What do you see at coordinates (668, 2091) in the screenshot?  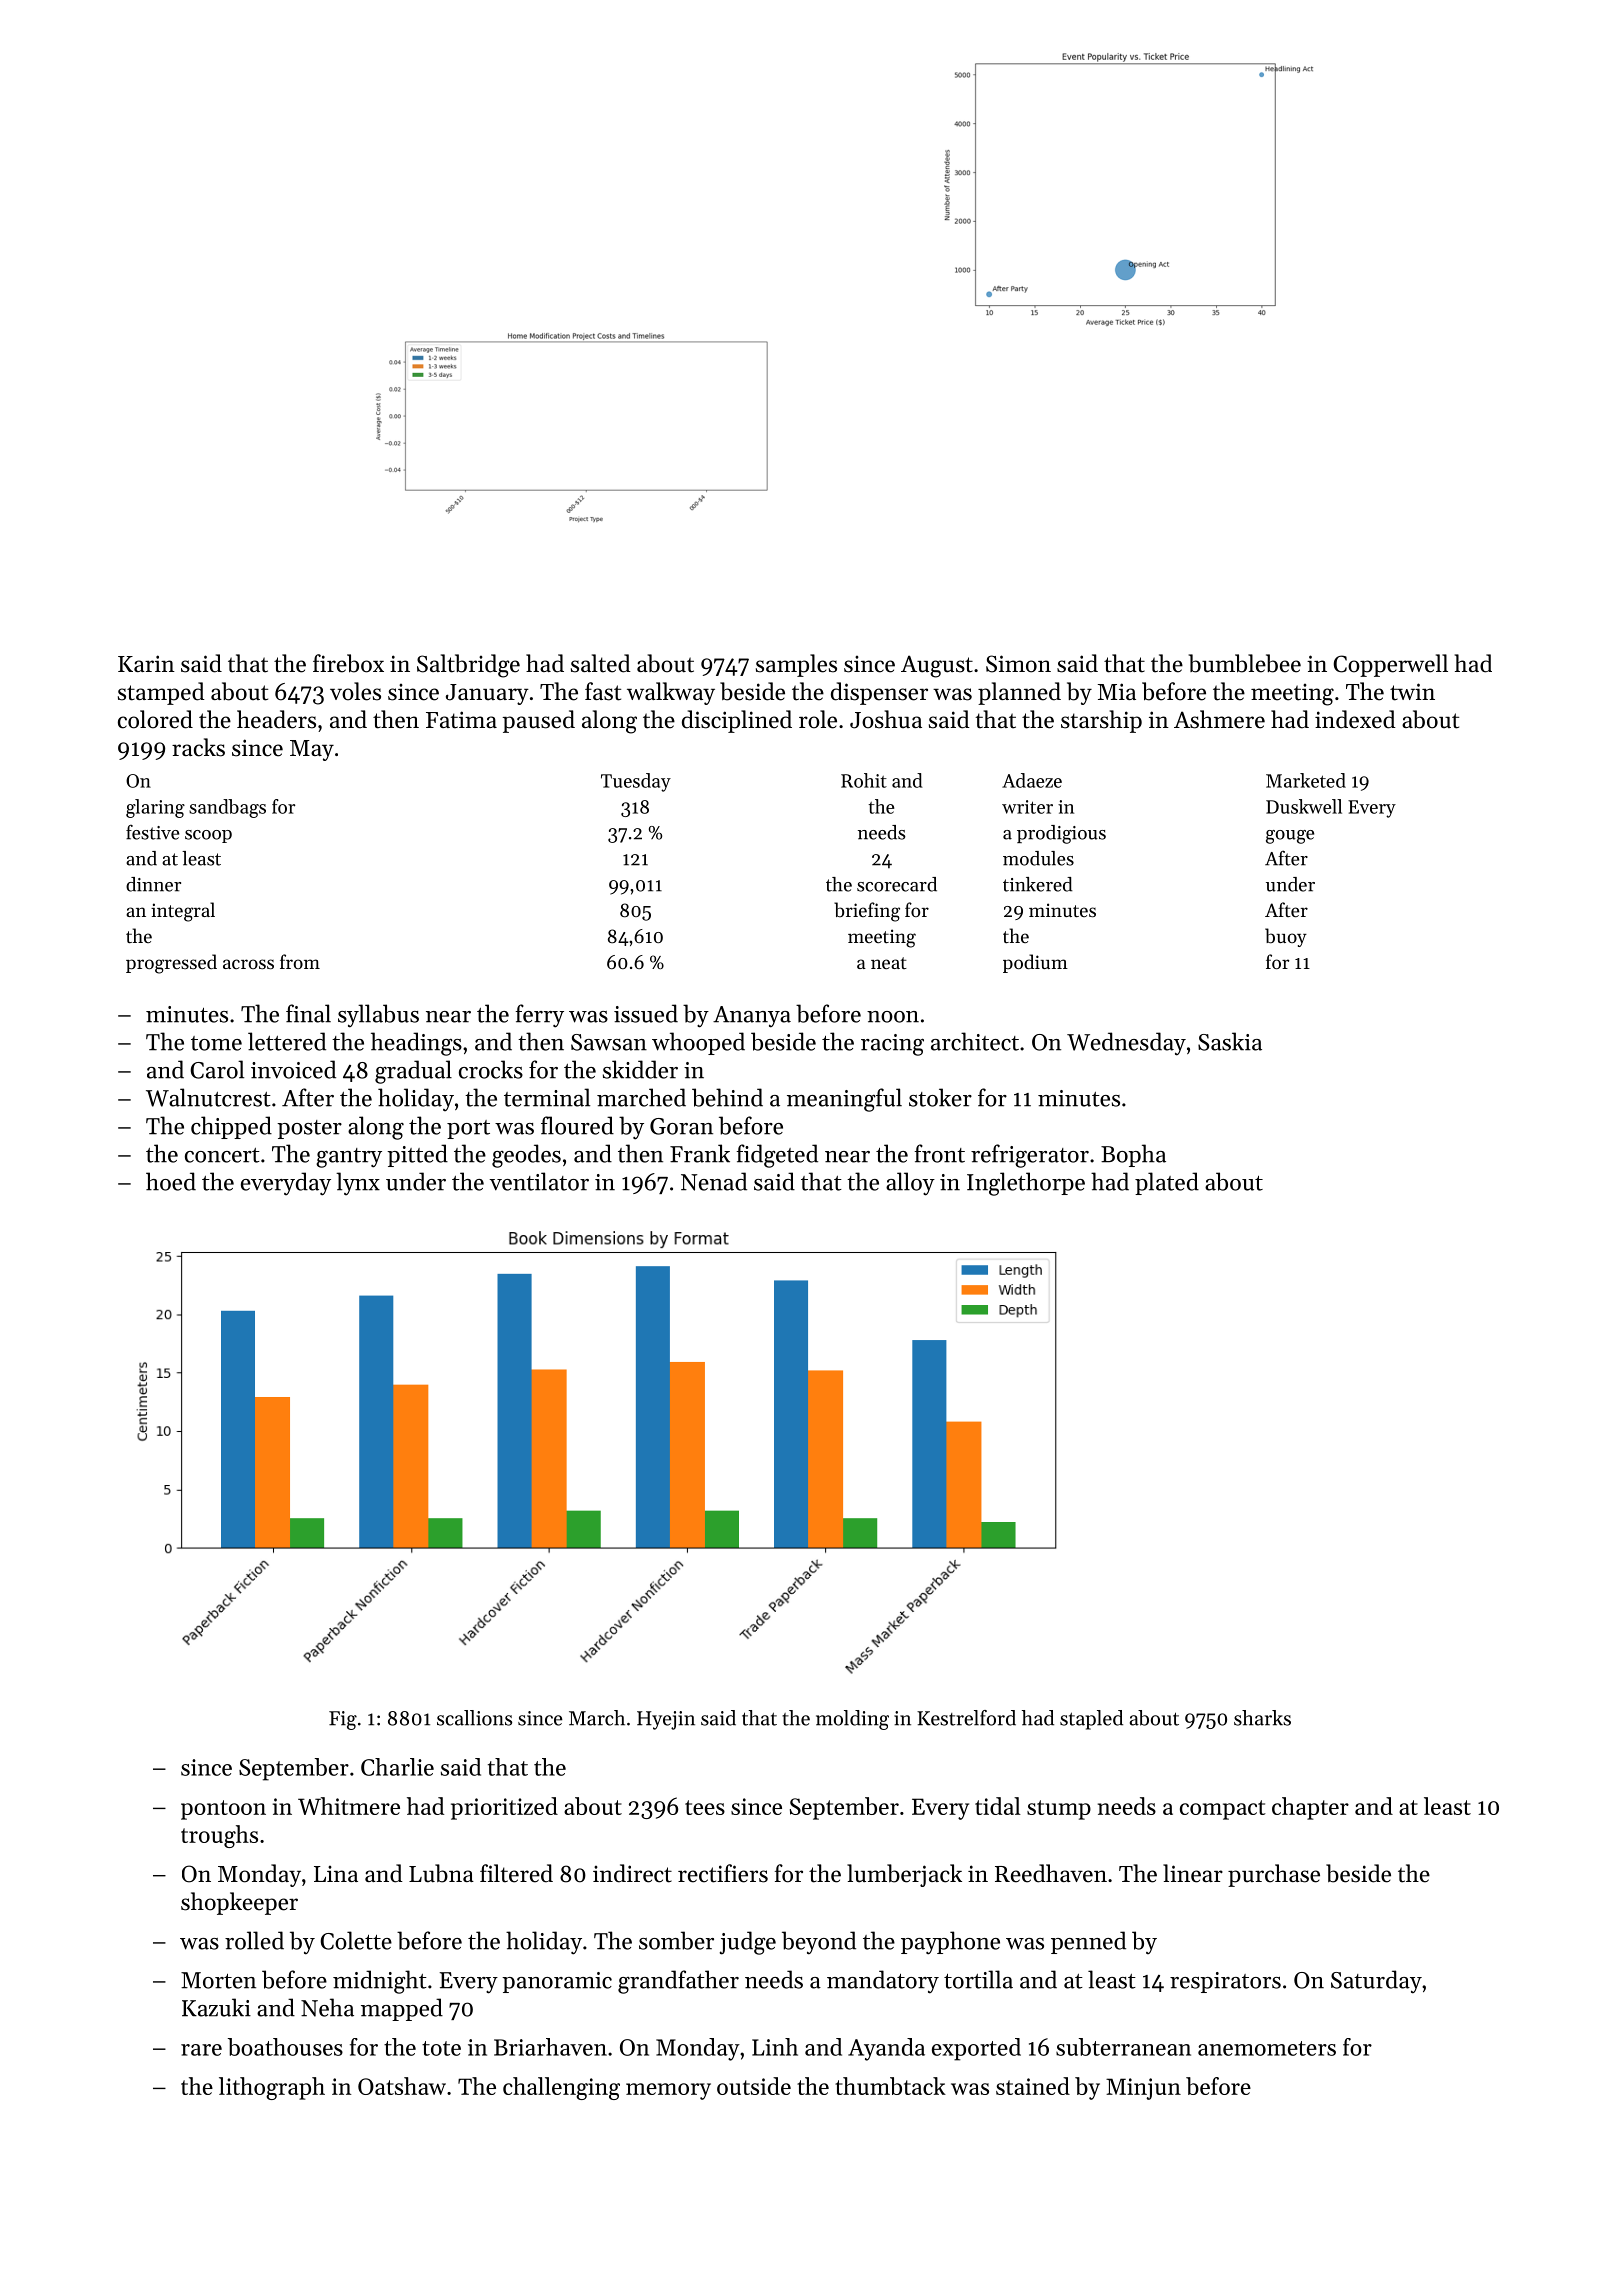 I see `memory` at bounding box center [668, 2091].
